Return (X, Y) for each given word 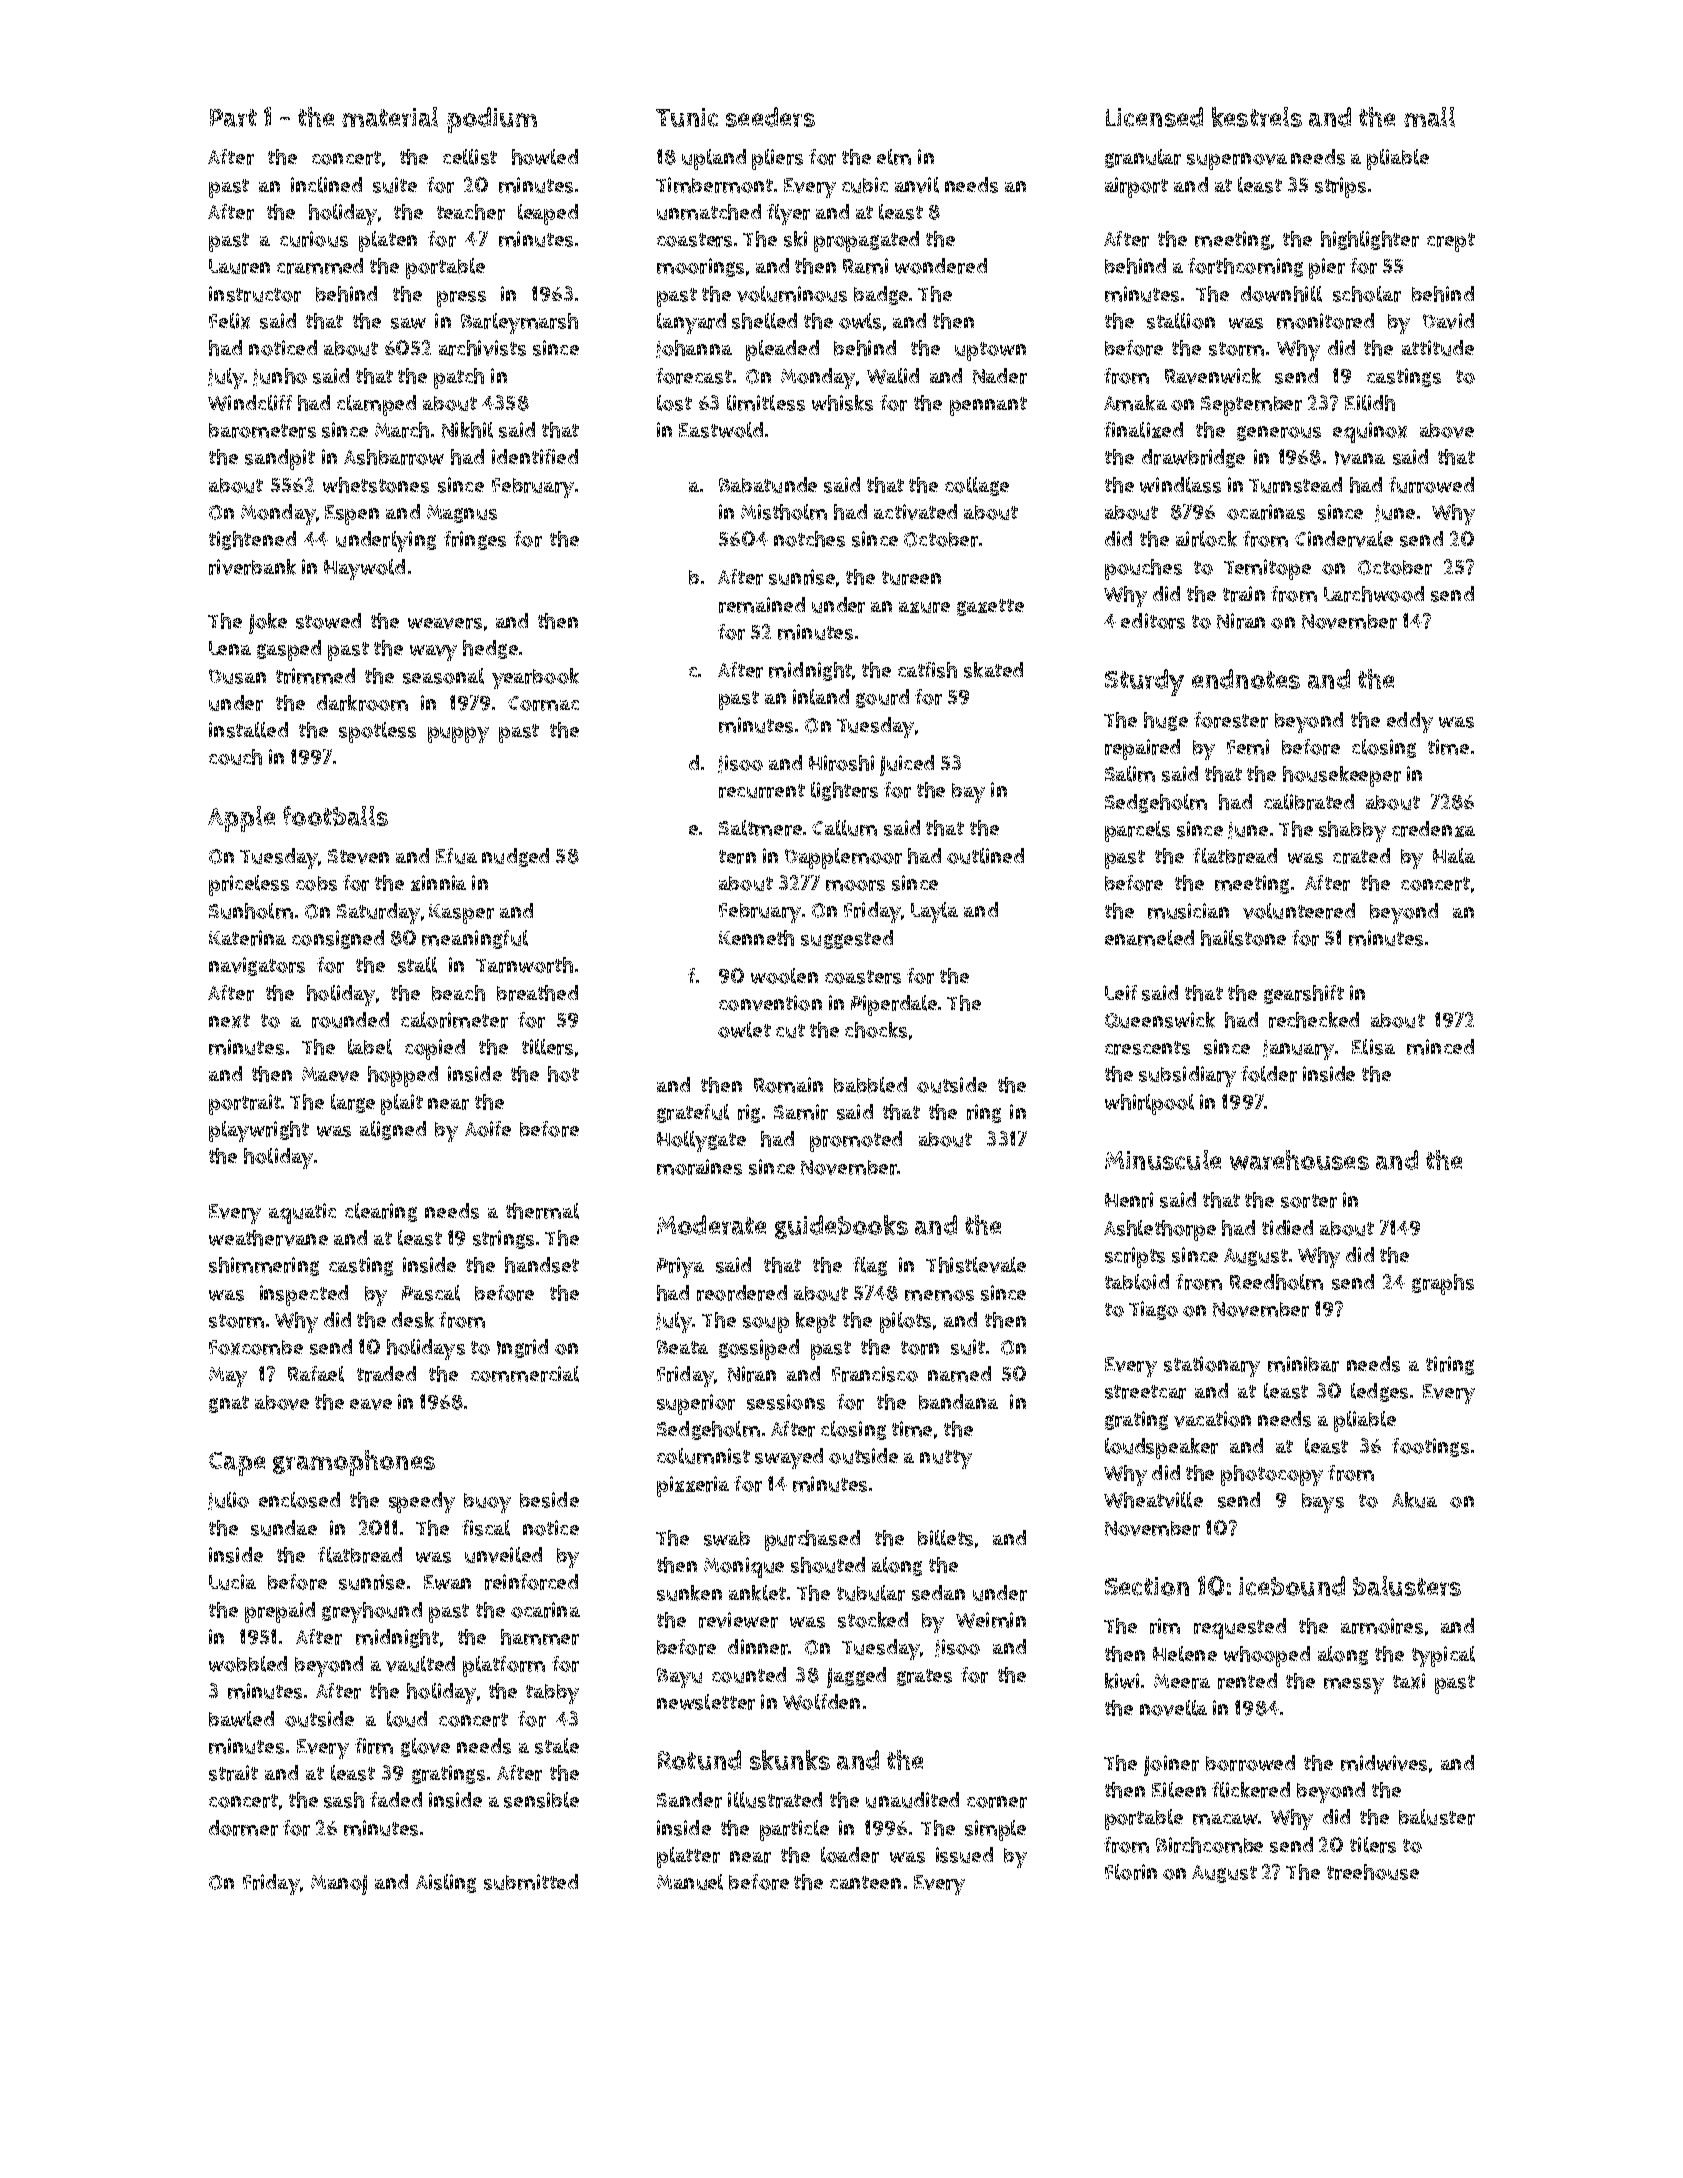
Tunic (687, 117)
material (390, 117)
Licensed (1154, 117)
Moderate (711, 1225)
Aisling (446, 1883)
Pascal (431, 1293)
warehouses (1299, 1160)
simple (995, 1830)
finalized (1143, 430)
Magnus (462, 514)
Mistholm (784, 512)
